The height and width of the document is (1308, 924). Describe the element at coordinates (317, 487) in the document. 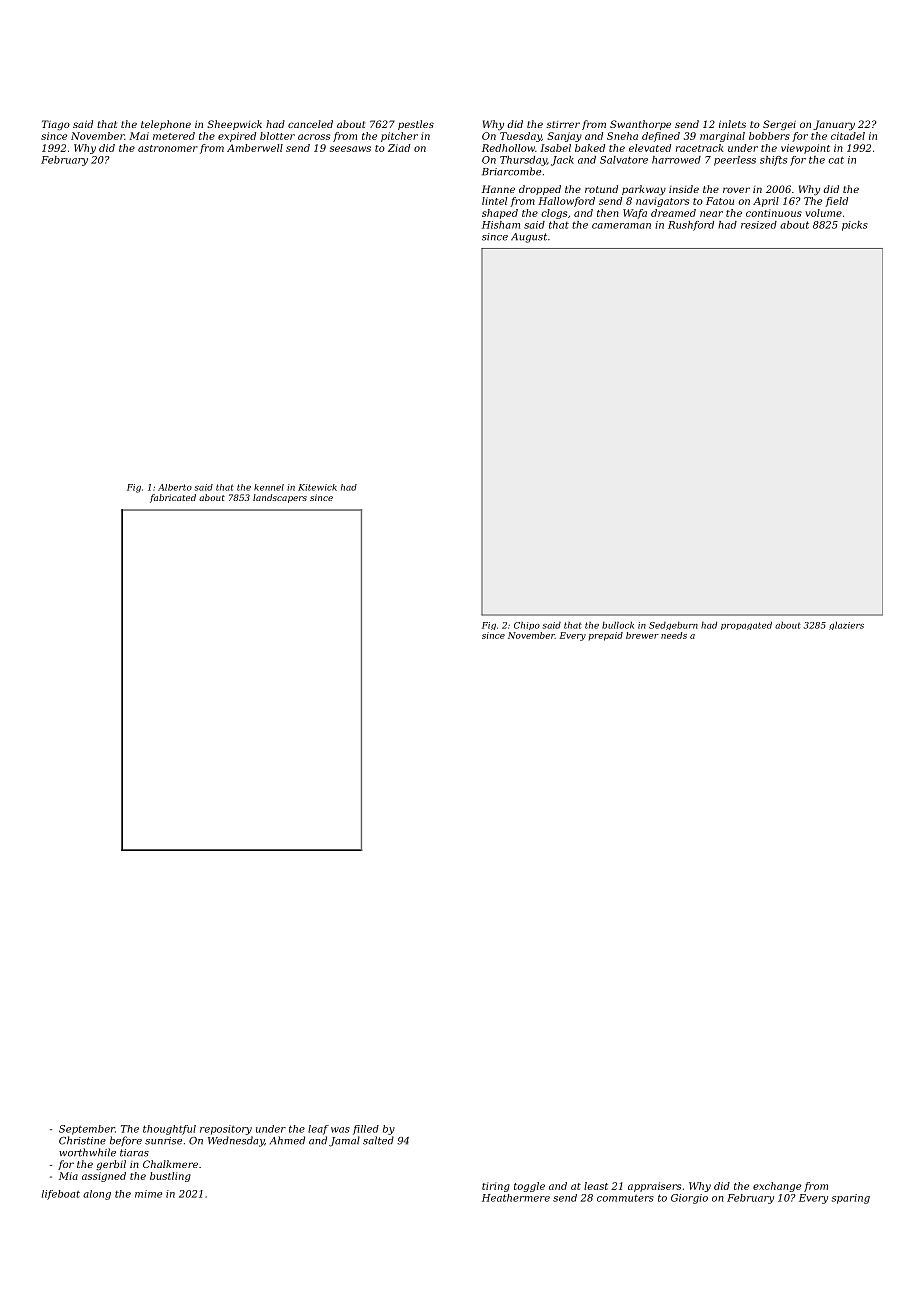

I see `Kitewick` at that location.
